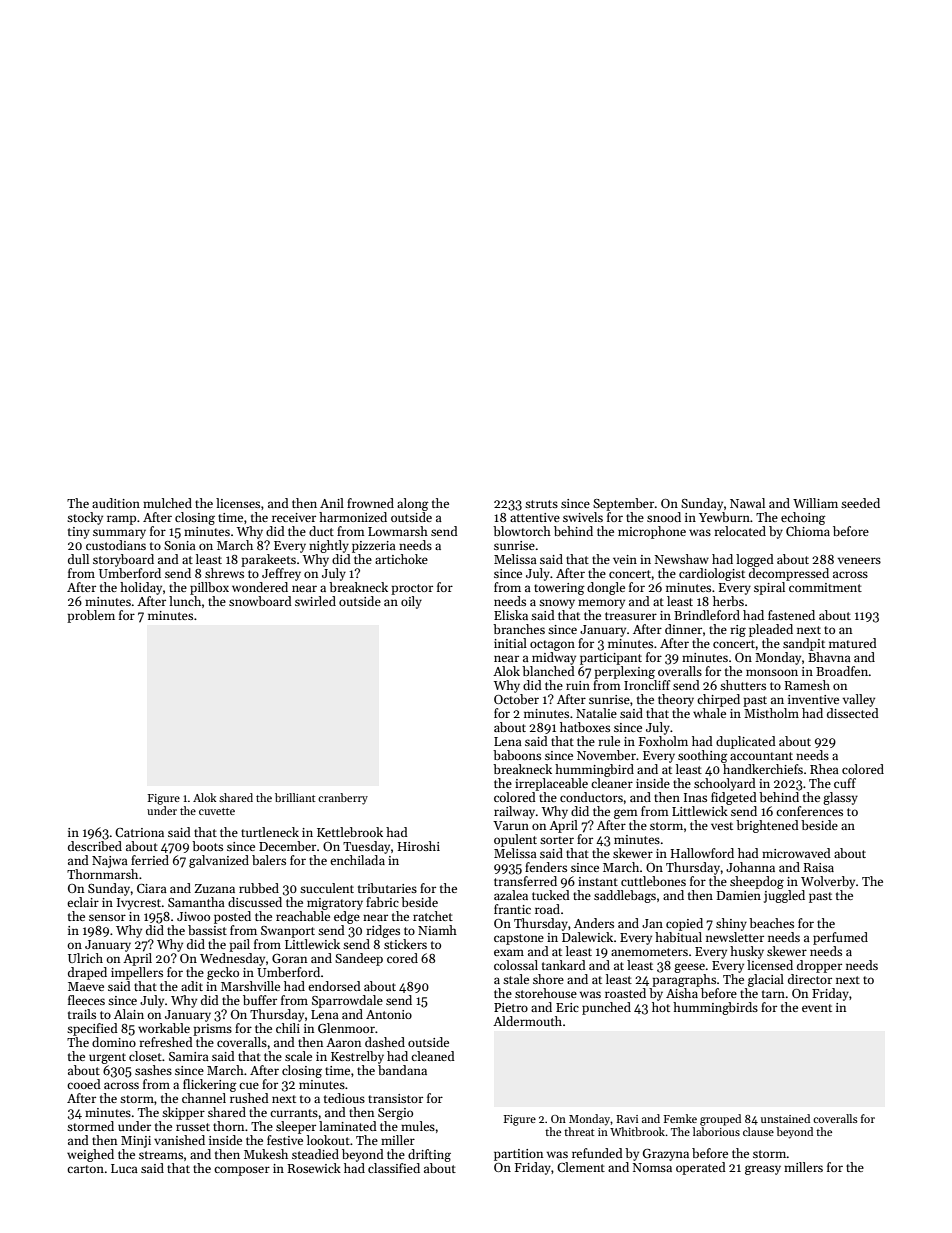 The image size is (952, 1233). Describe the element at coordinates (343, 799) in the image. I see `cranberry` at that location.
